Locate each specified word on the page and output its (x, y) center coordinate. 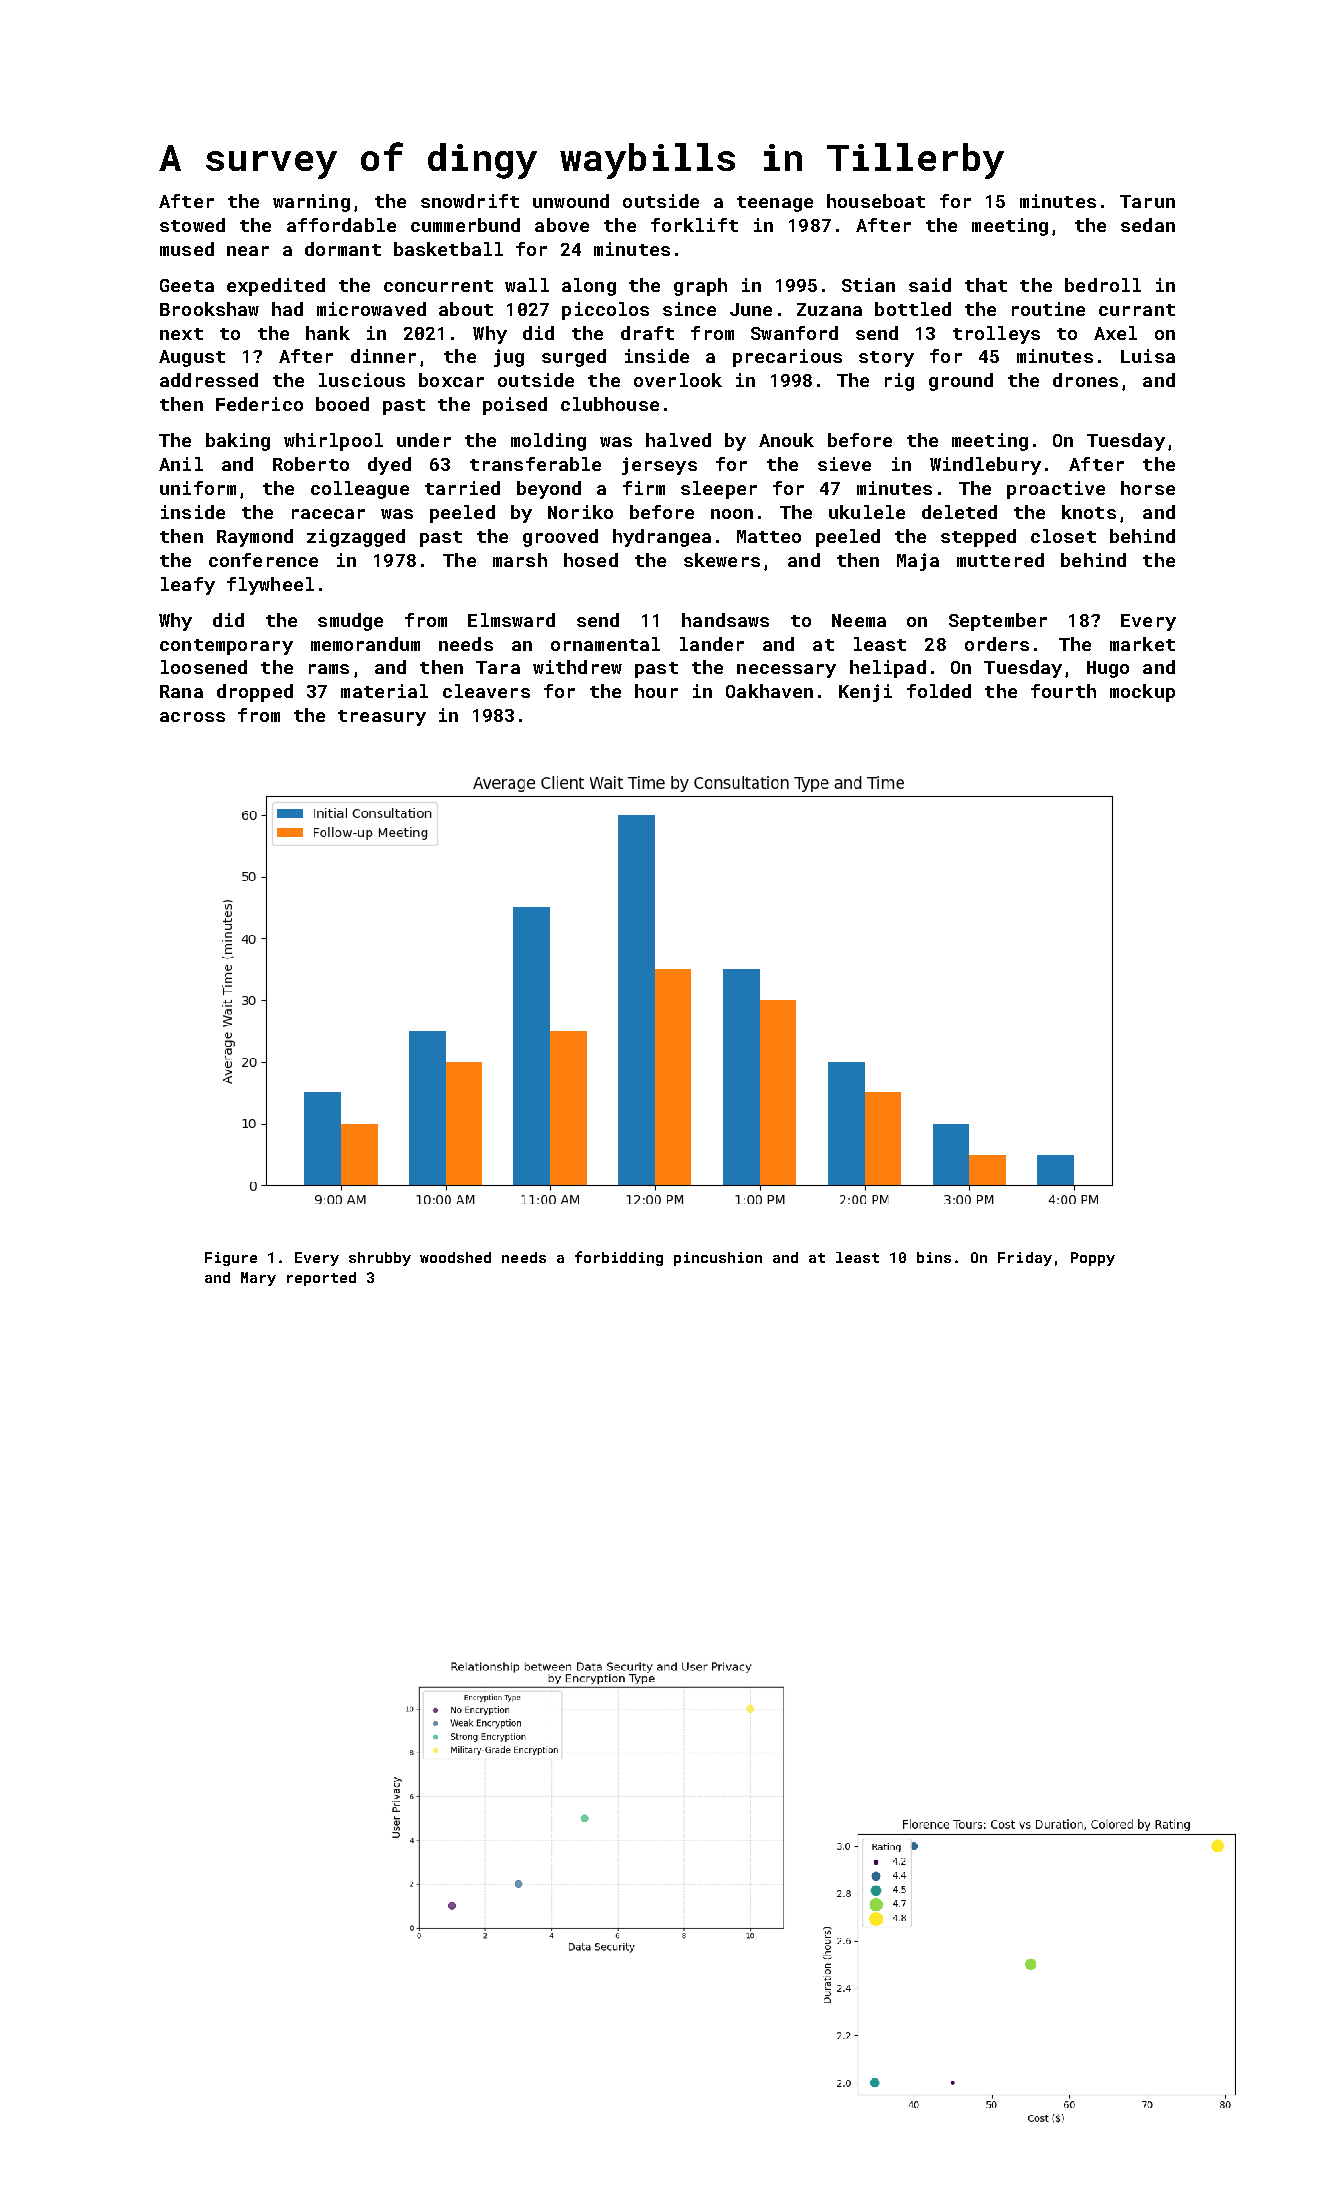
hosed (591, 560)
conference (263, 560)
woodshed (455, 1257)
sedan (1148, 225)
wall (527, 285)
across (192, 717)
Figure (231, 1259)
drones (1085, 380)
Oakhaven (769, 691)
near (248, 251)
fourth (1063, 691)
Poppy (1093, 1259)
